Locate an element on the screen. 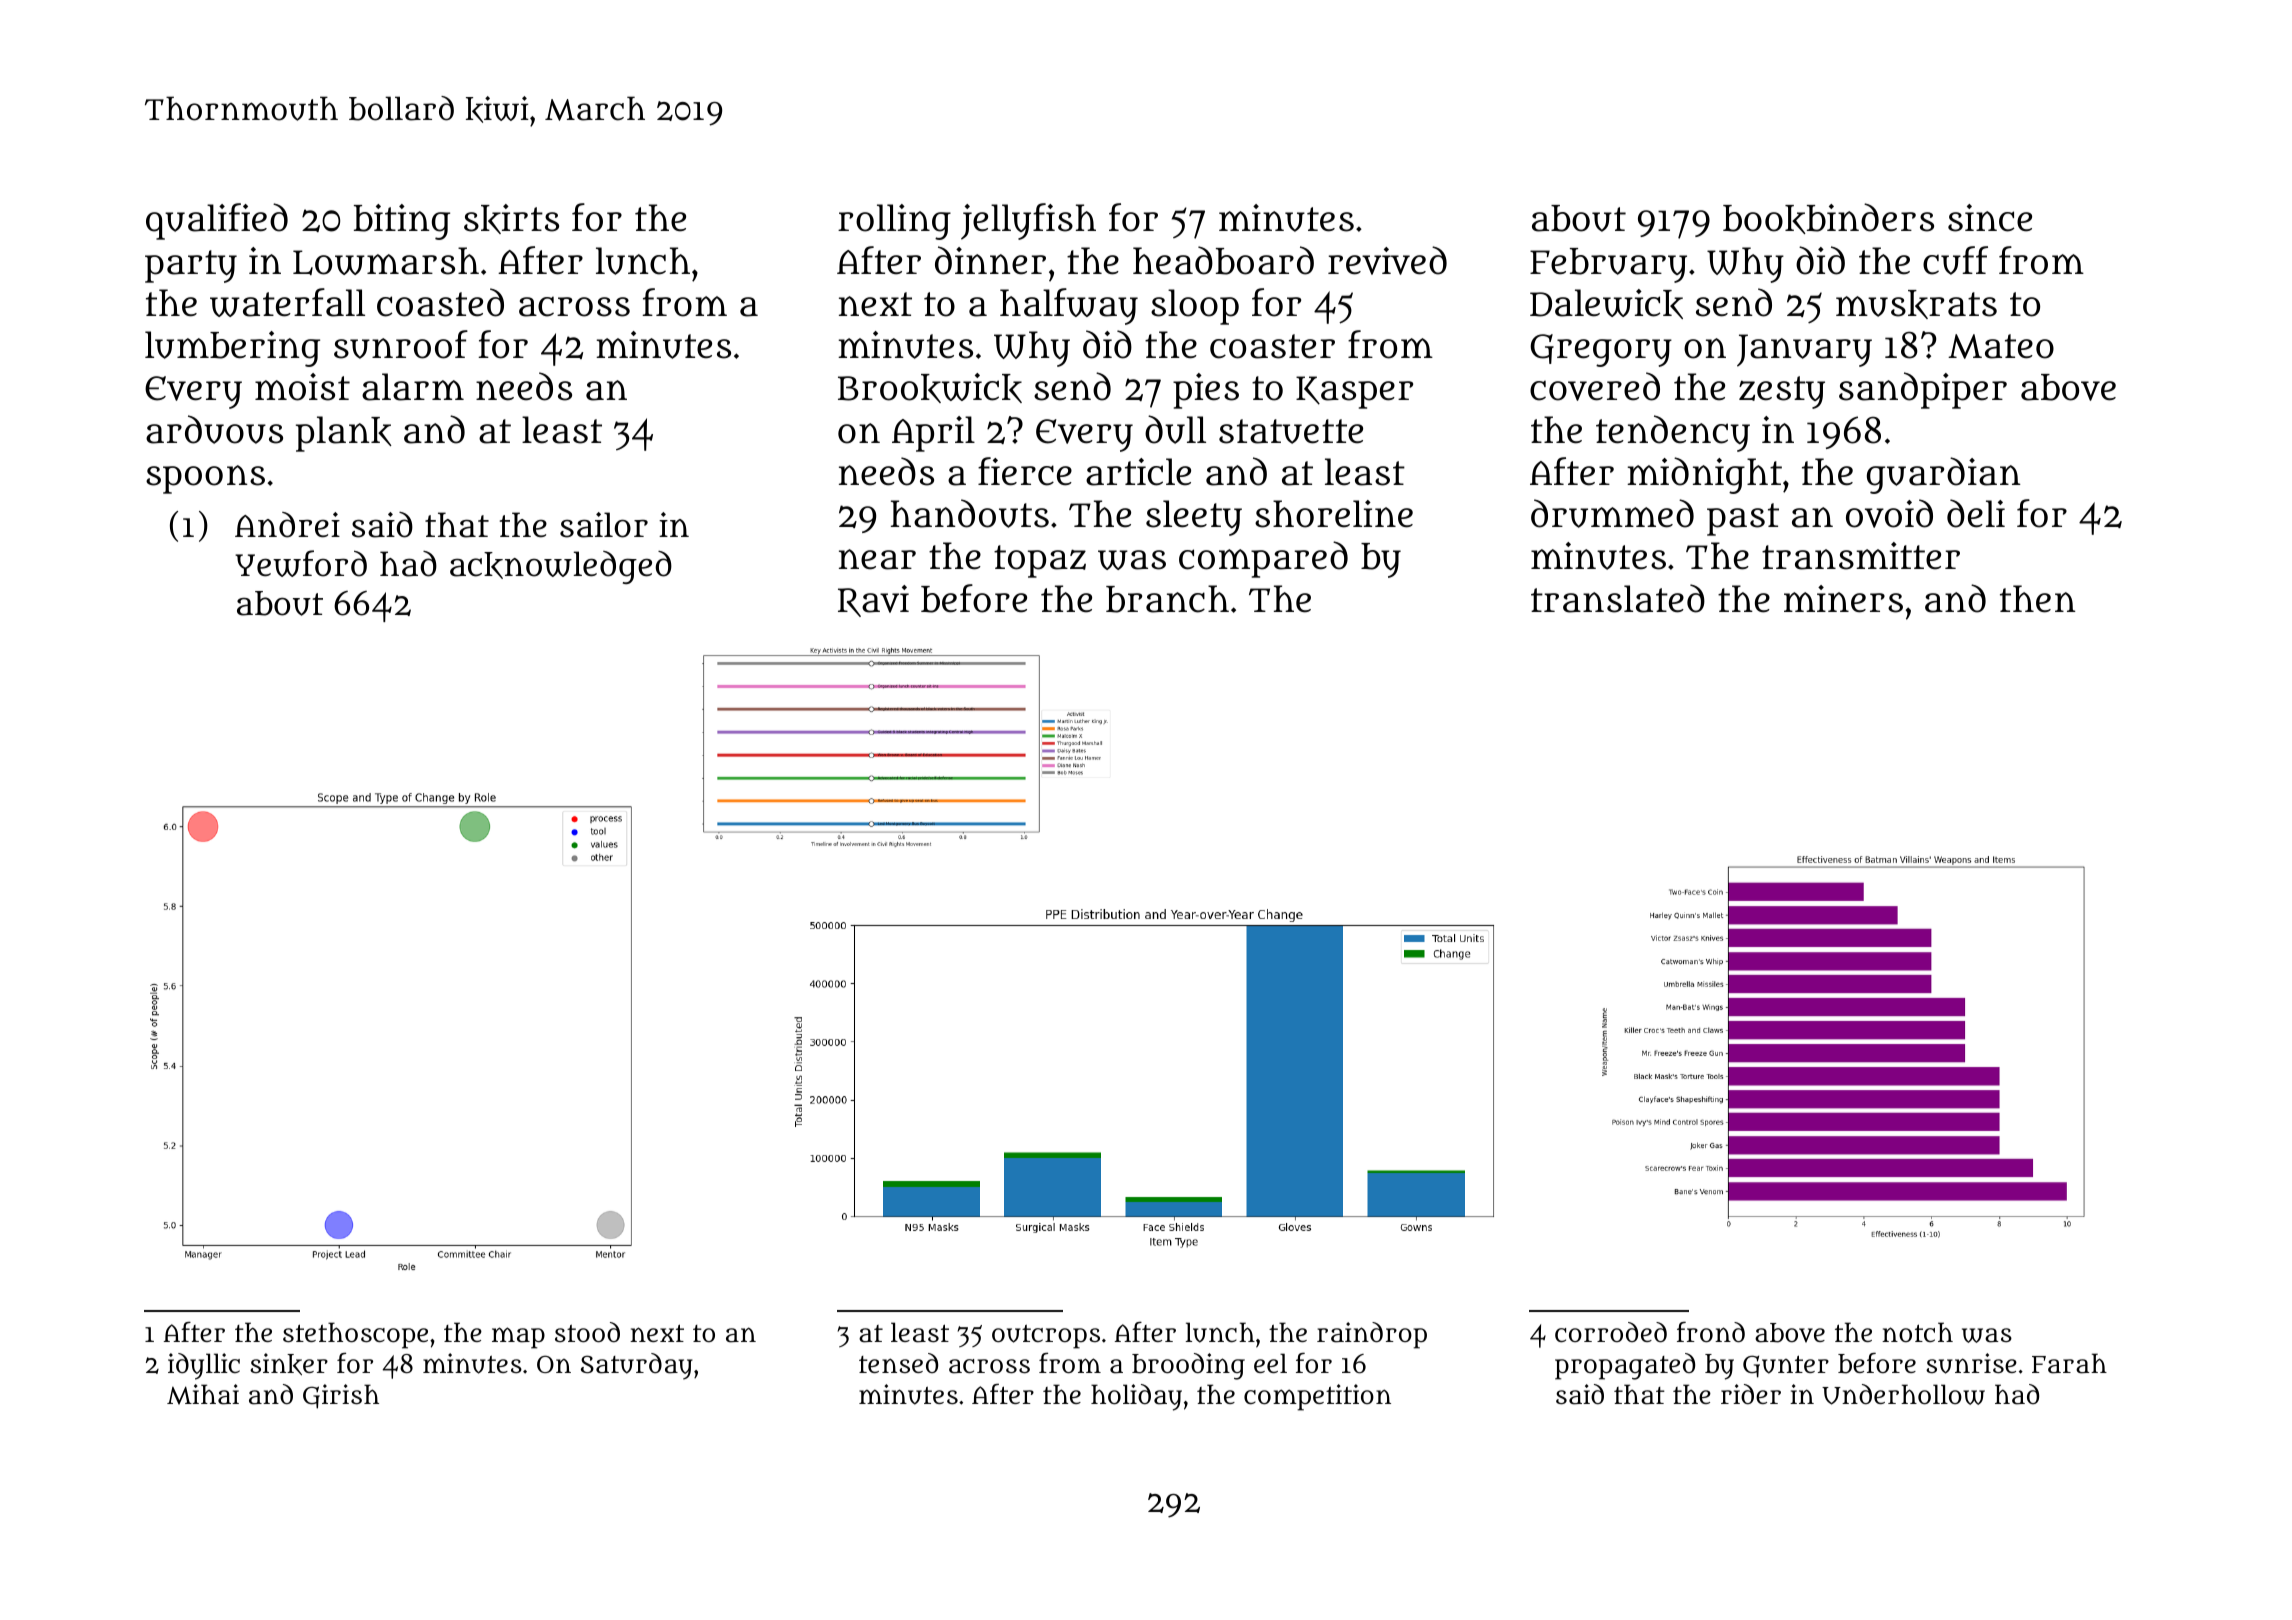 This screenshot has width=2292, height=1620. miners is located at coordinates (1843, 599).
